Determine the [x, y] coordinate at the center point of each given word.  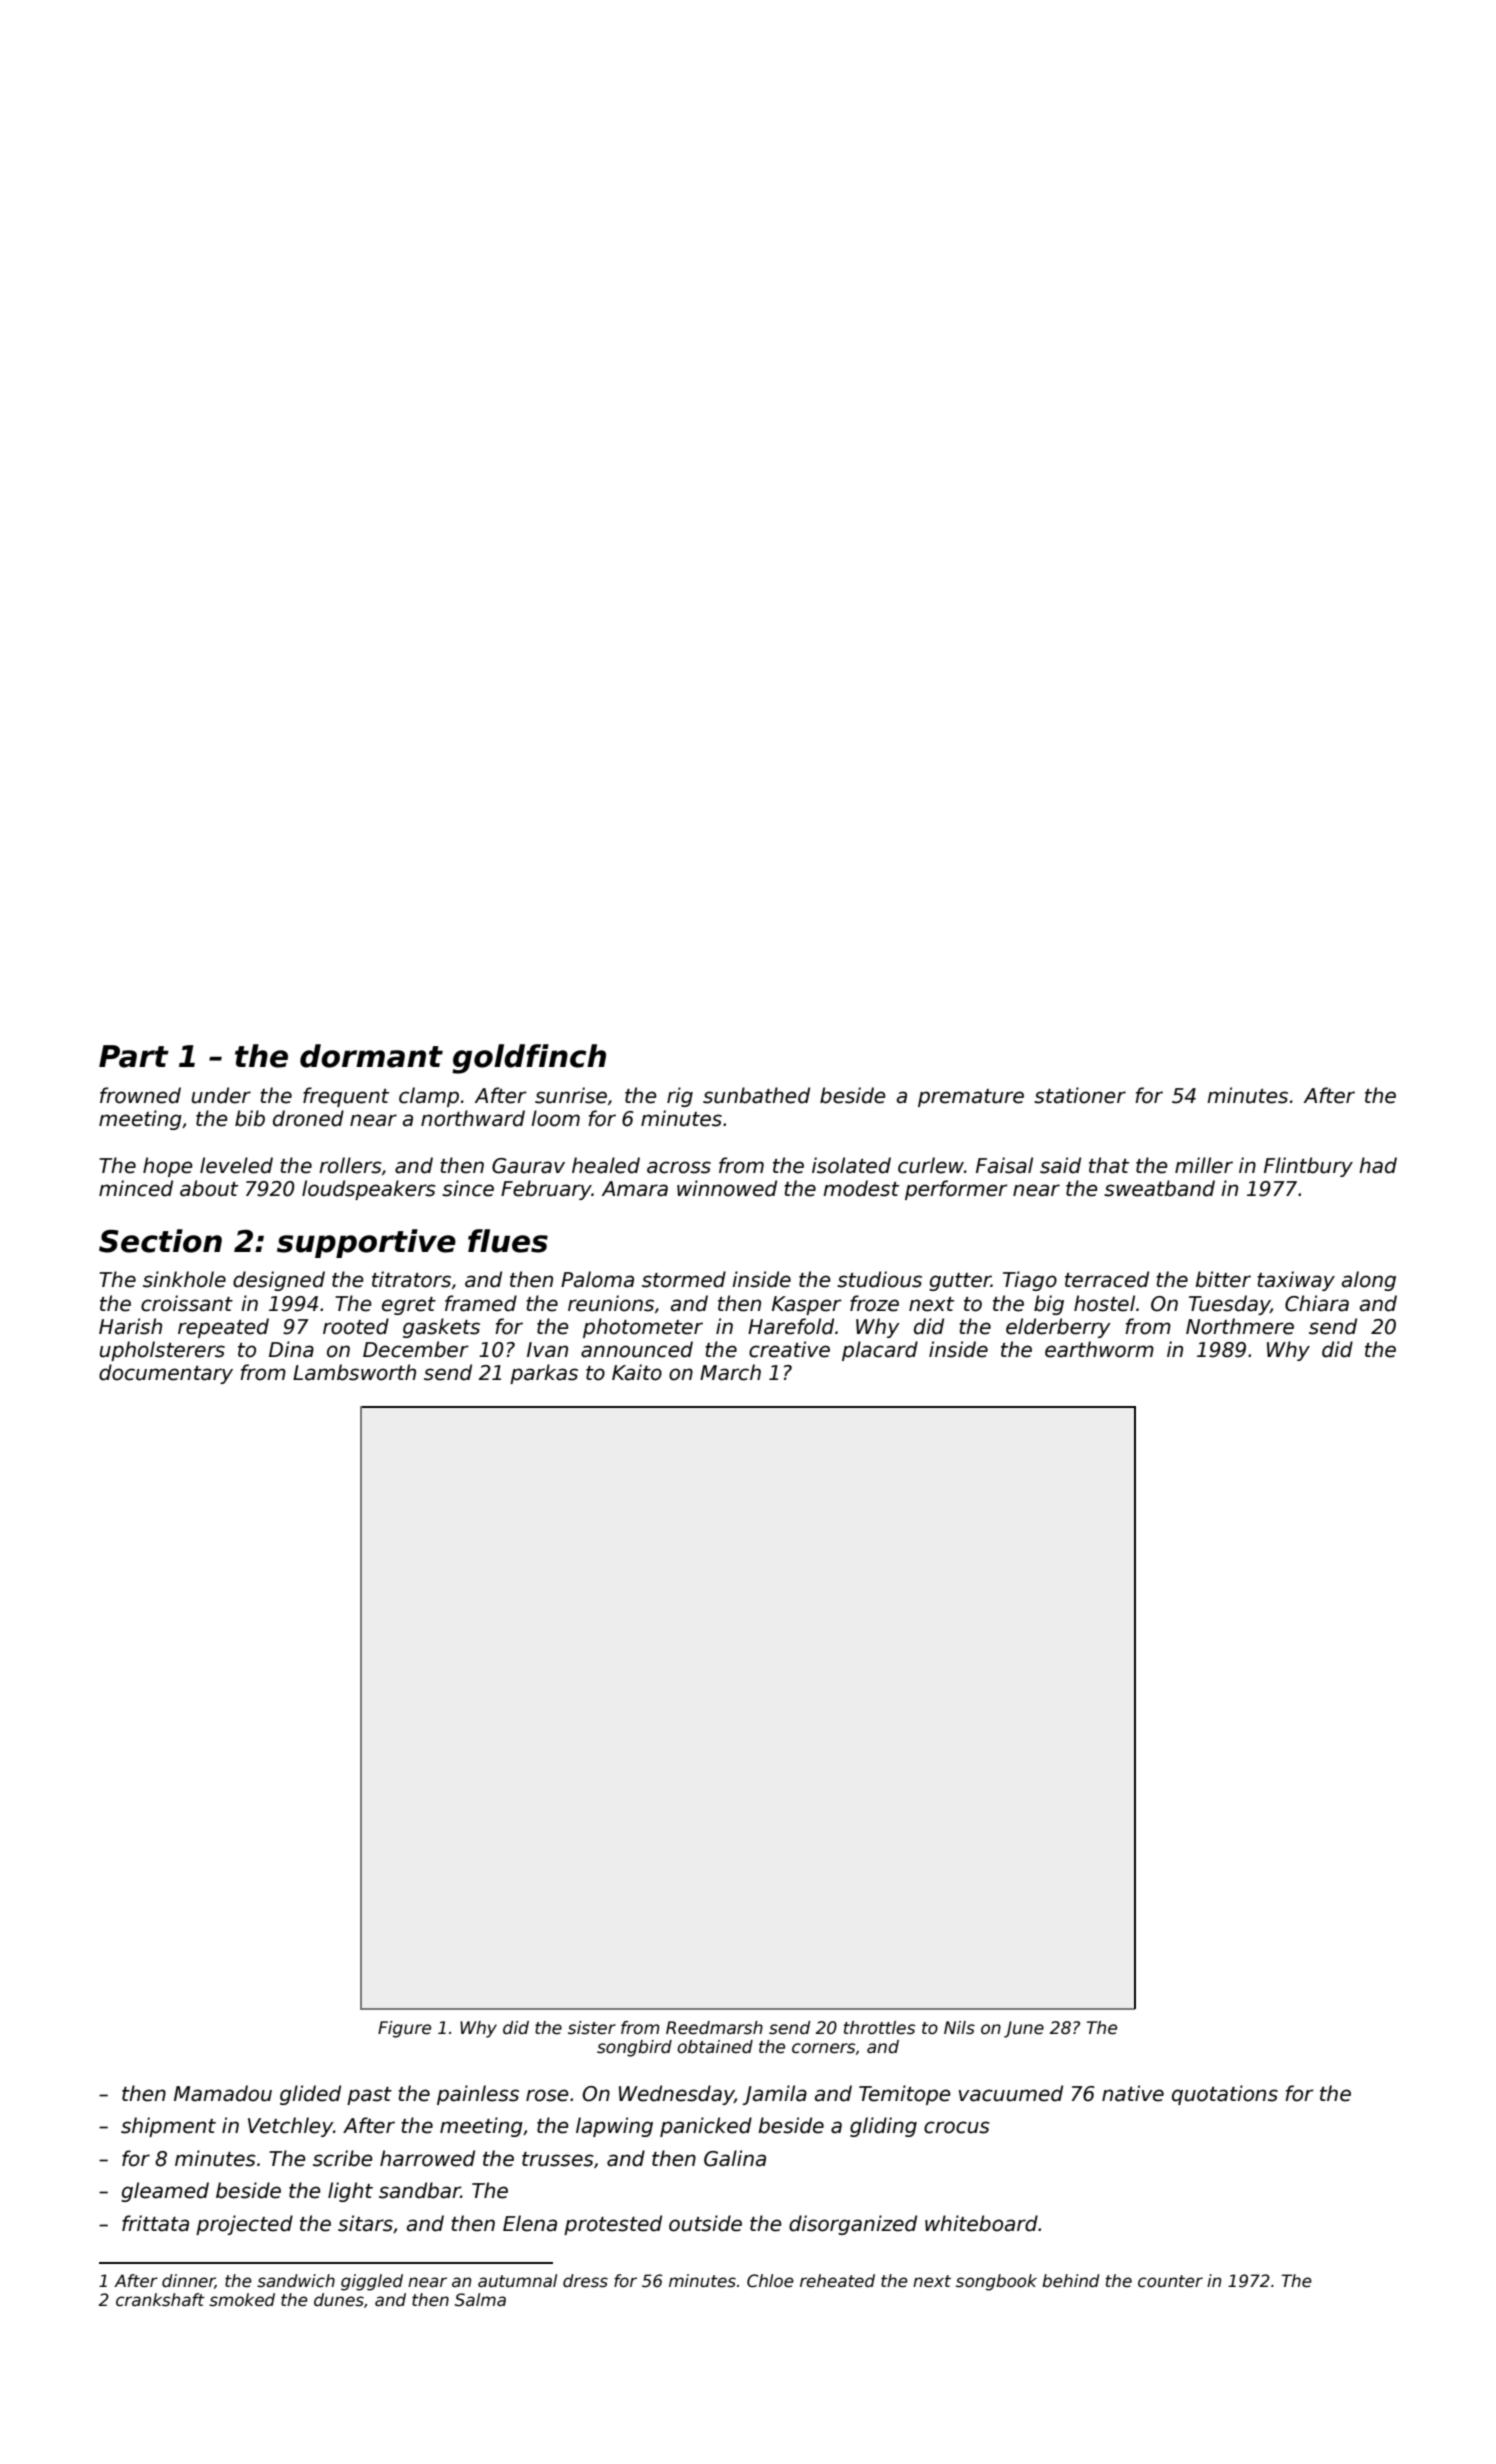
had [1378, 1165]
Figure [404, 2029]
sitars [365, 2223]
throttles [879, 2028]
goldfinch [529, 1059]
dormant [371, 1056]
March [730, 1372]
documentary [166, 1374]
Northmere [1240, 1326]
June [1024, 2029]
